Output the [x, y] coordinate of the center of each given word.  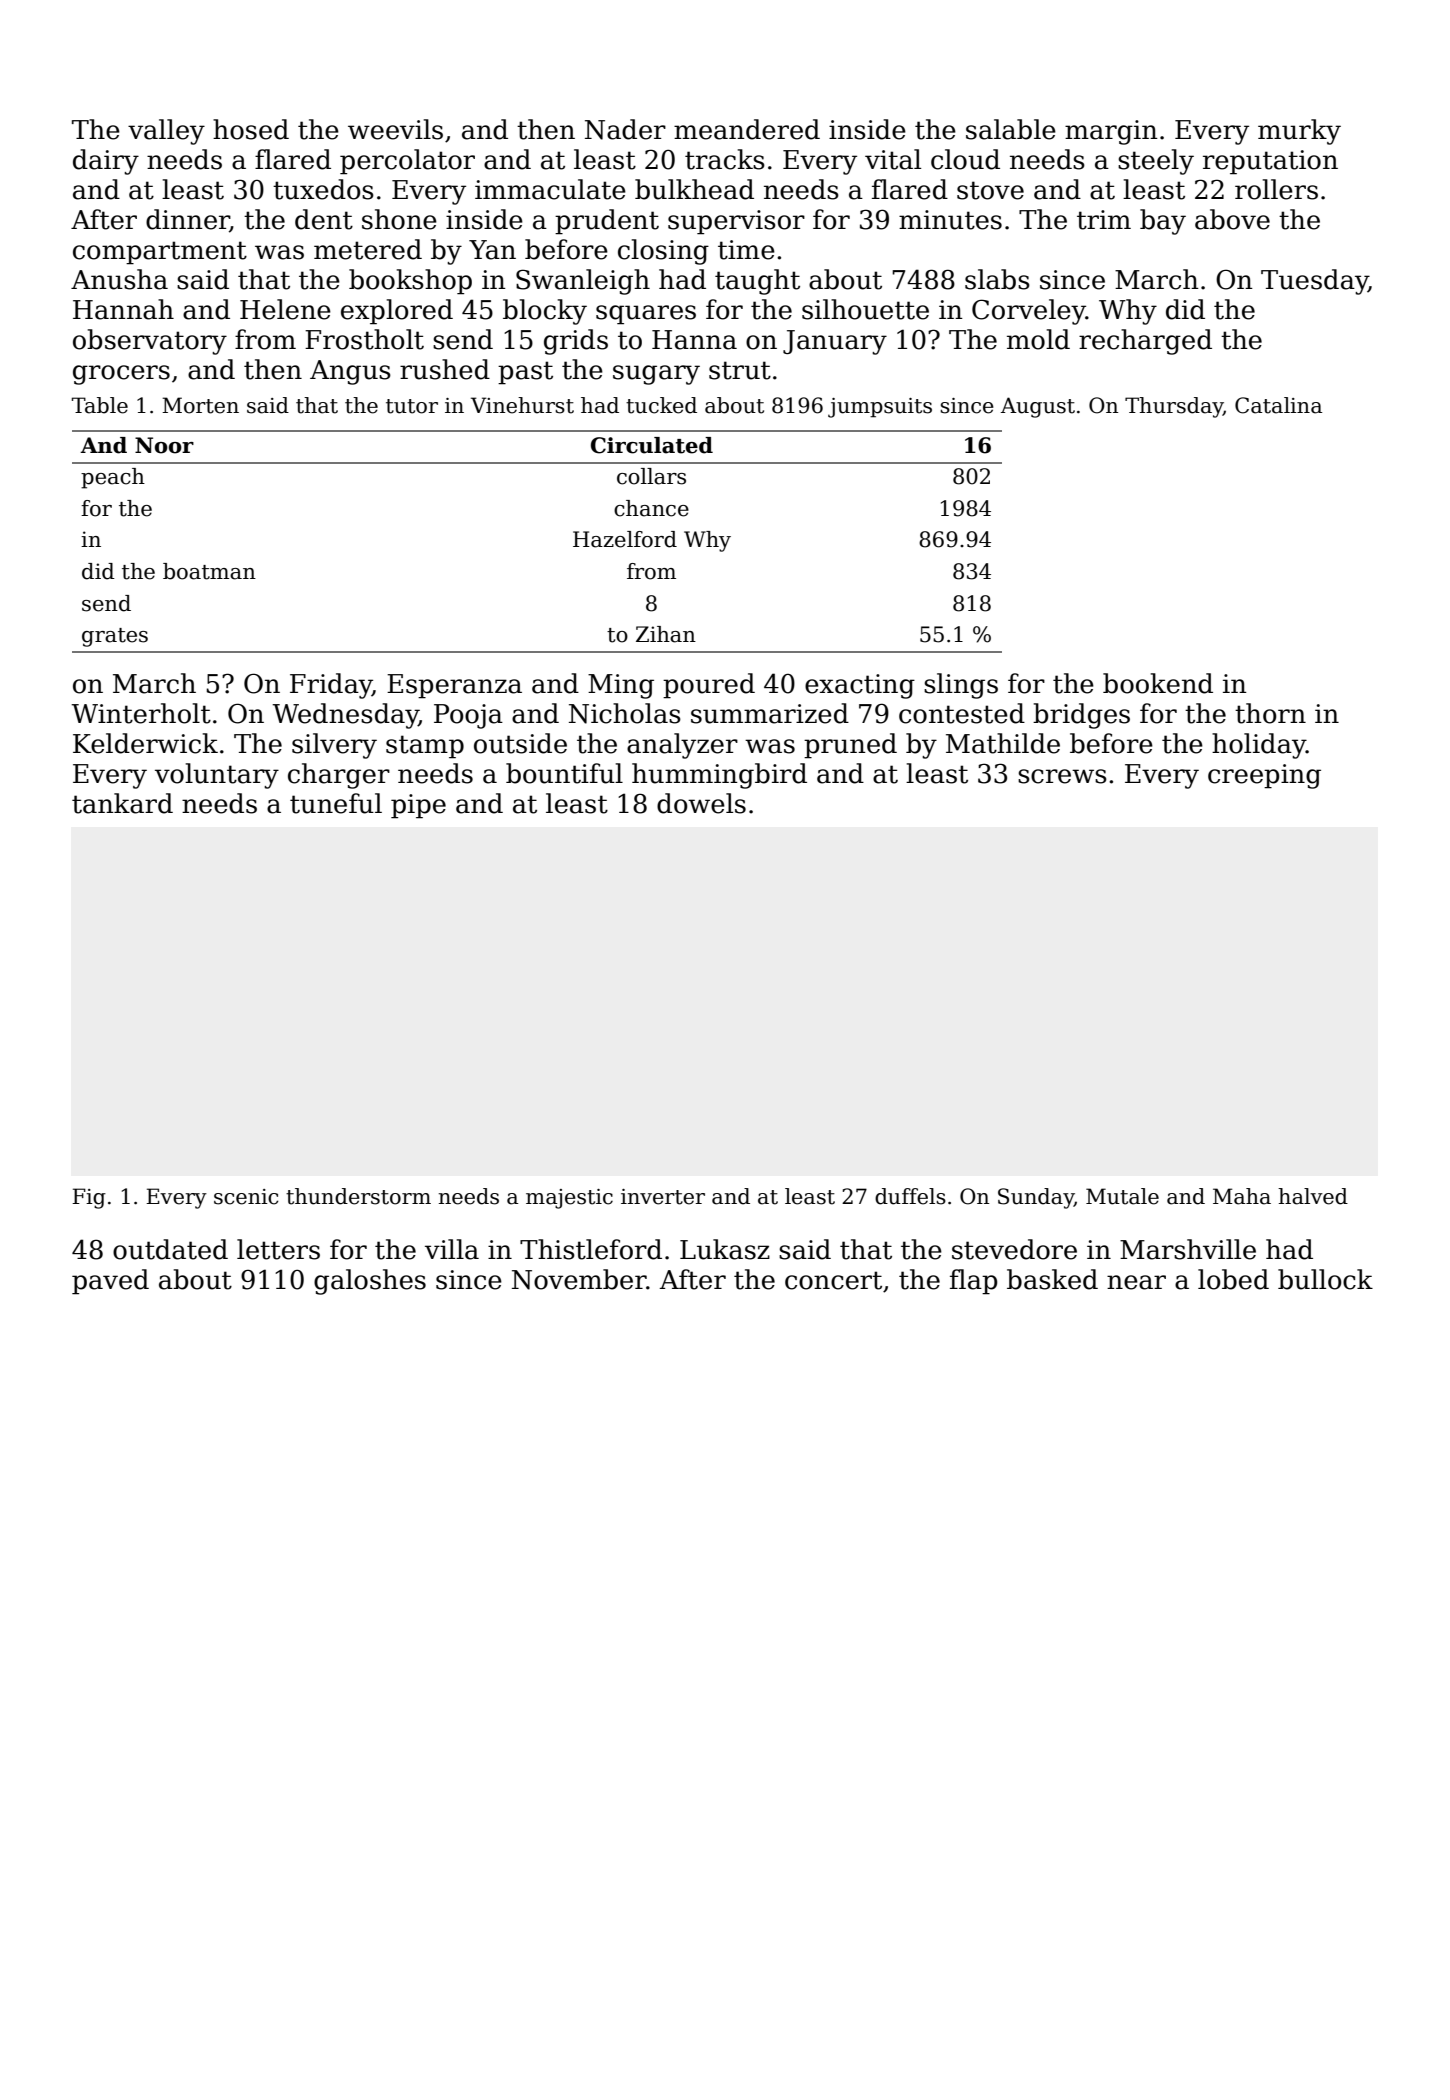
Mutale [1122, 1196]
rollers [1276, 189]
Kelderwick [145, 743]
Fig [89, 1198]
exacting [860, 686]
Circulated [652, 445]
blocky [545, 312]
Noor [164, 445]
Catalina [1278, 405]
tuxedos [323, 189]
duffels [910, 1196]
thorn [1270, 713]
